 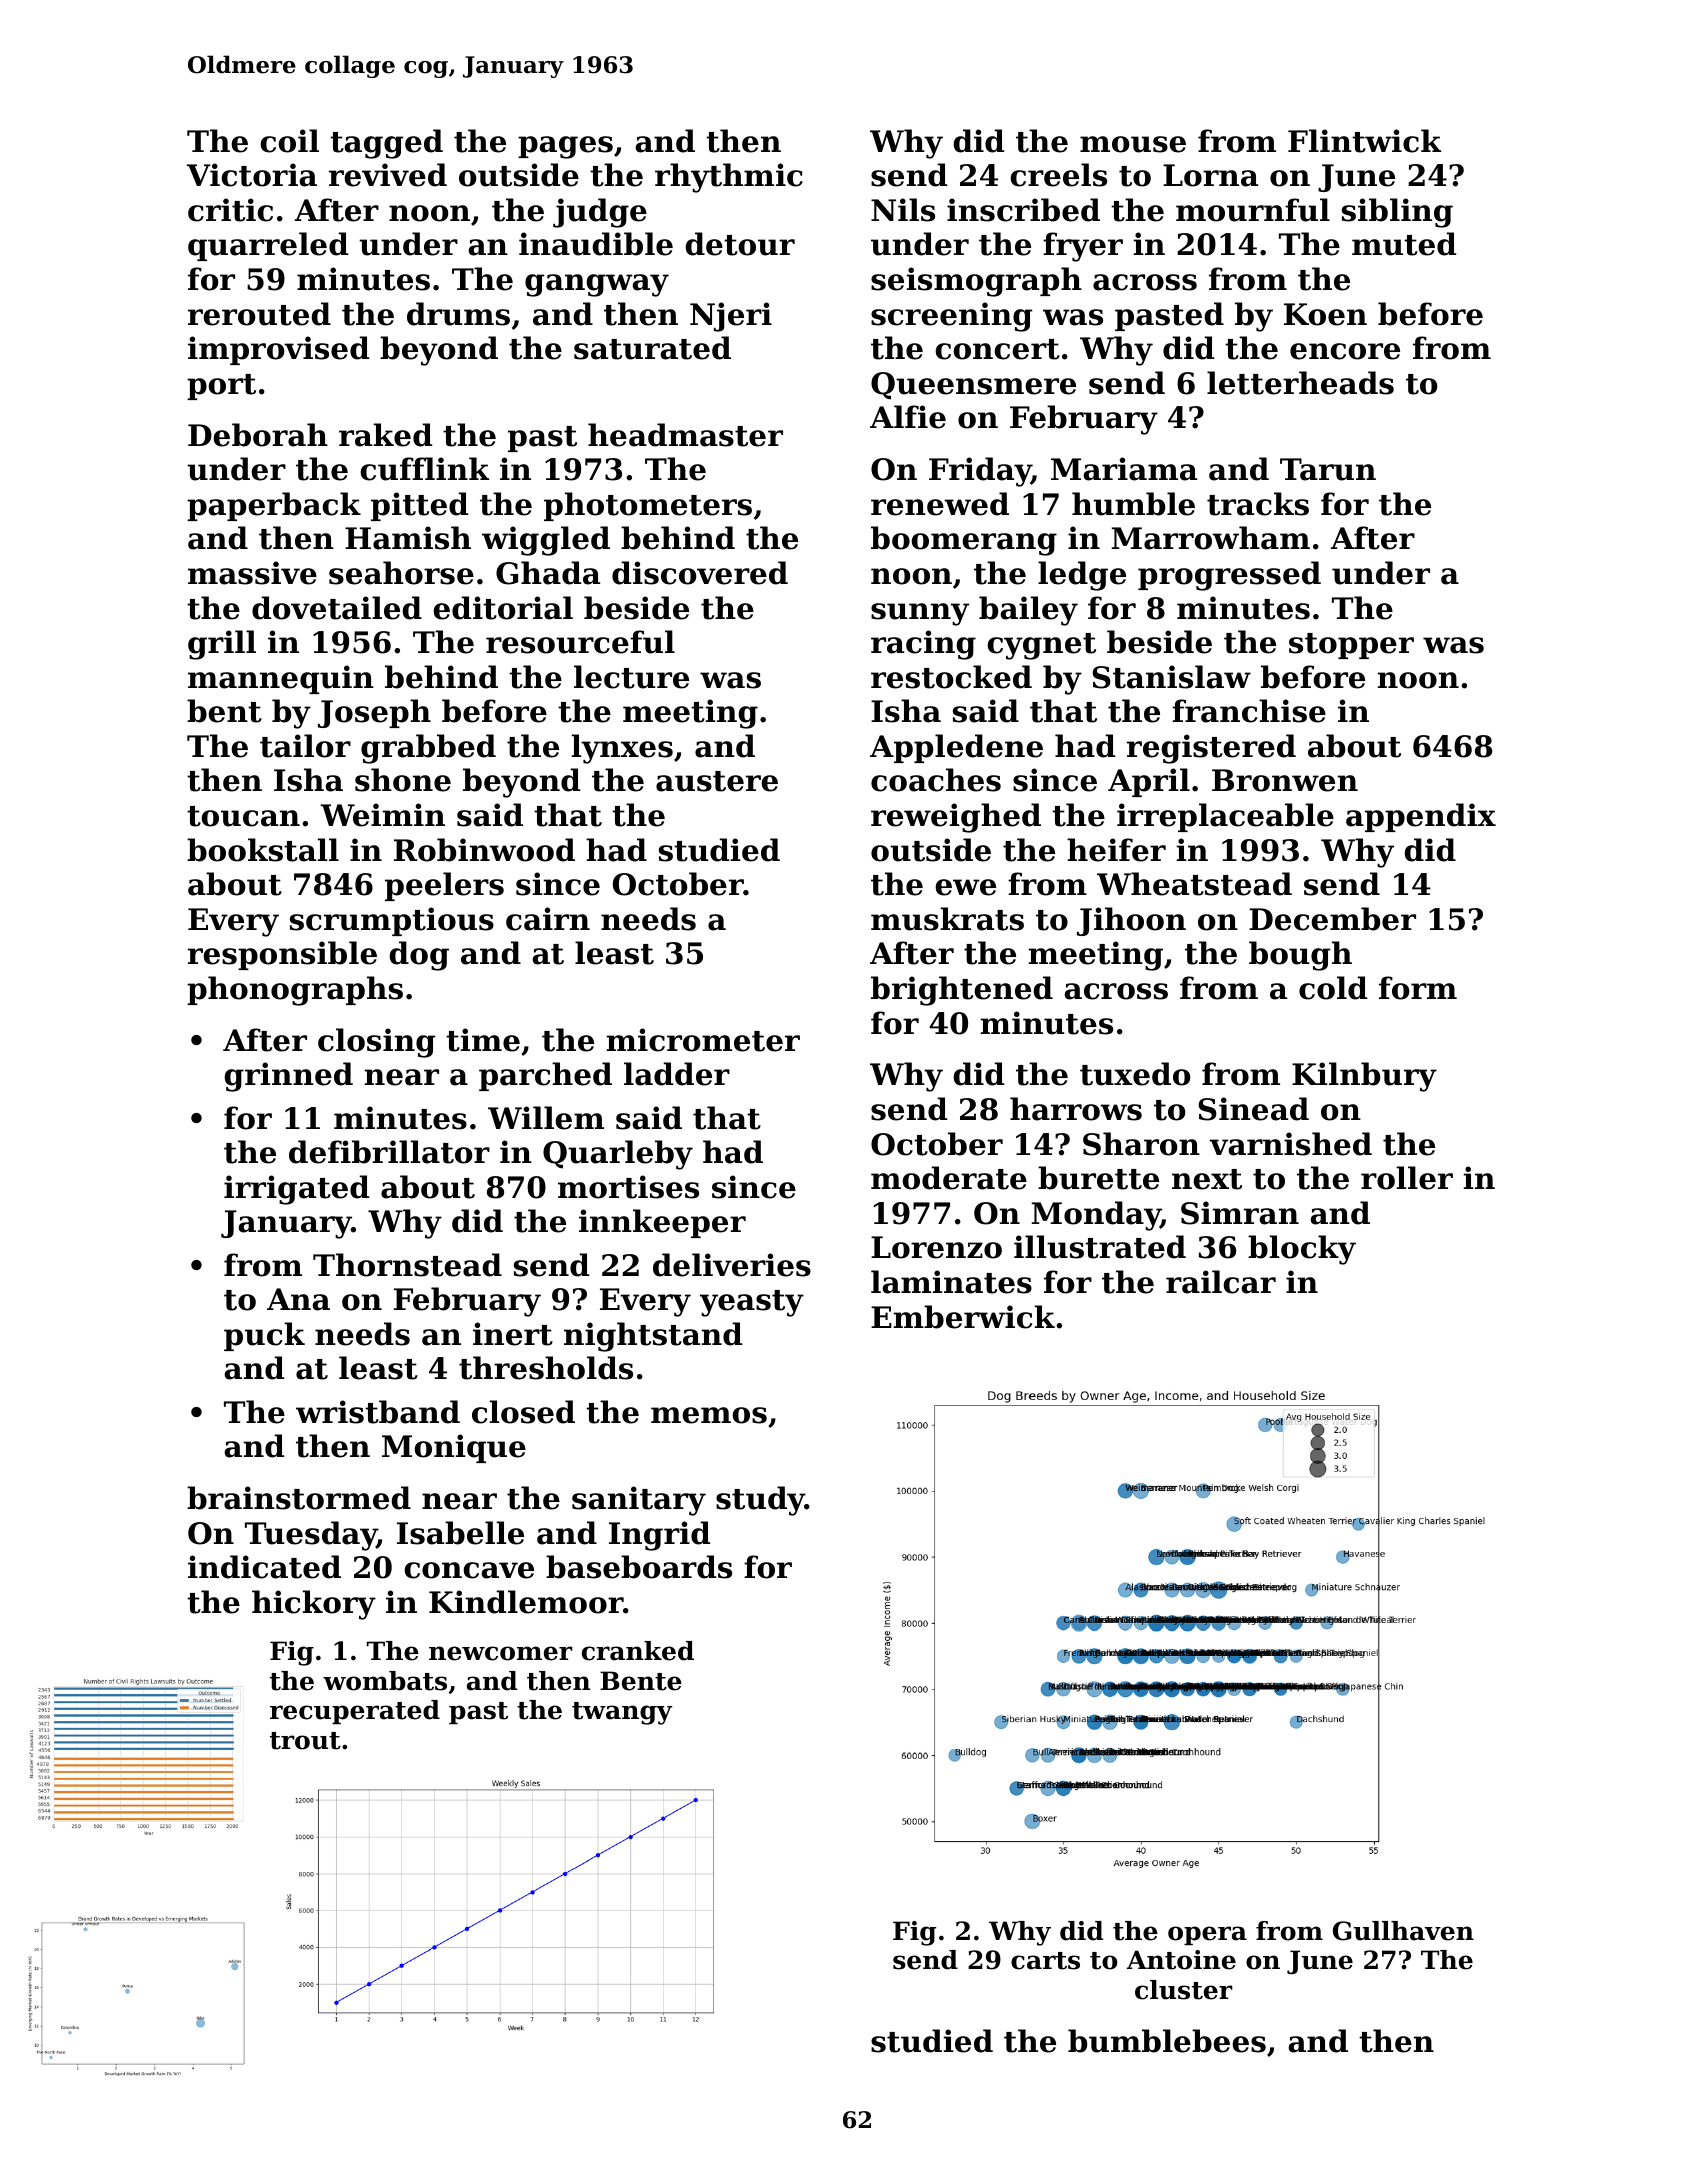 What do you see at coordinates (305, 1741) in the page?
I see `trout` at bounding box center [305, 1741].
